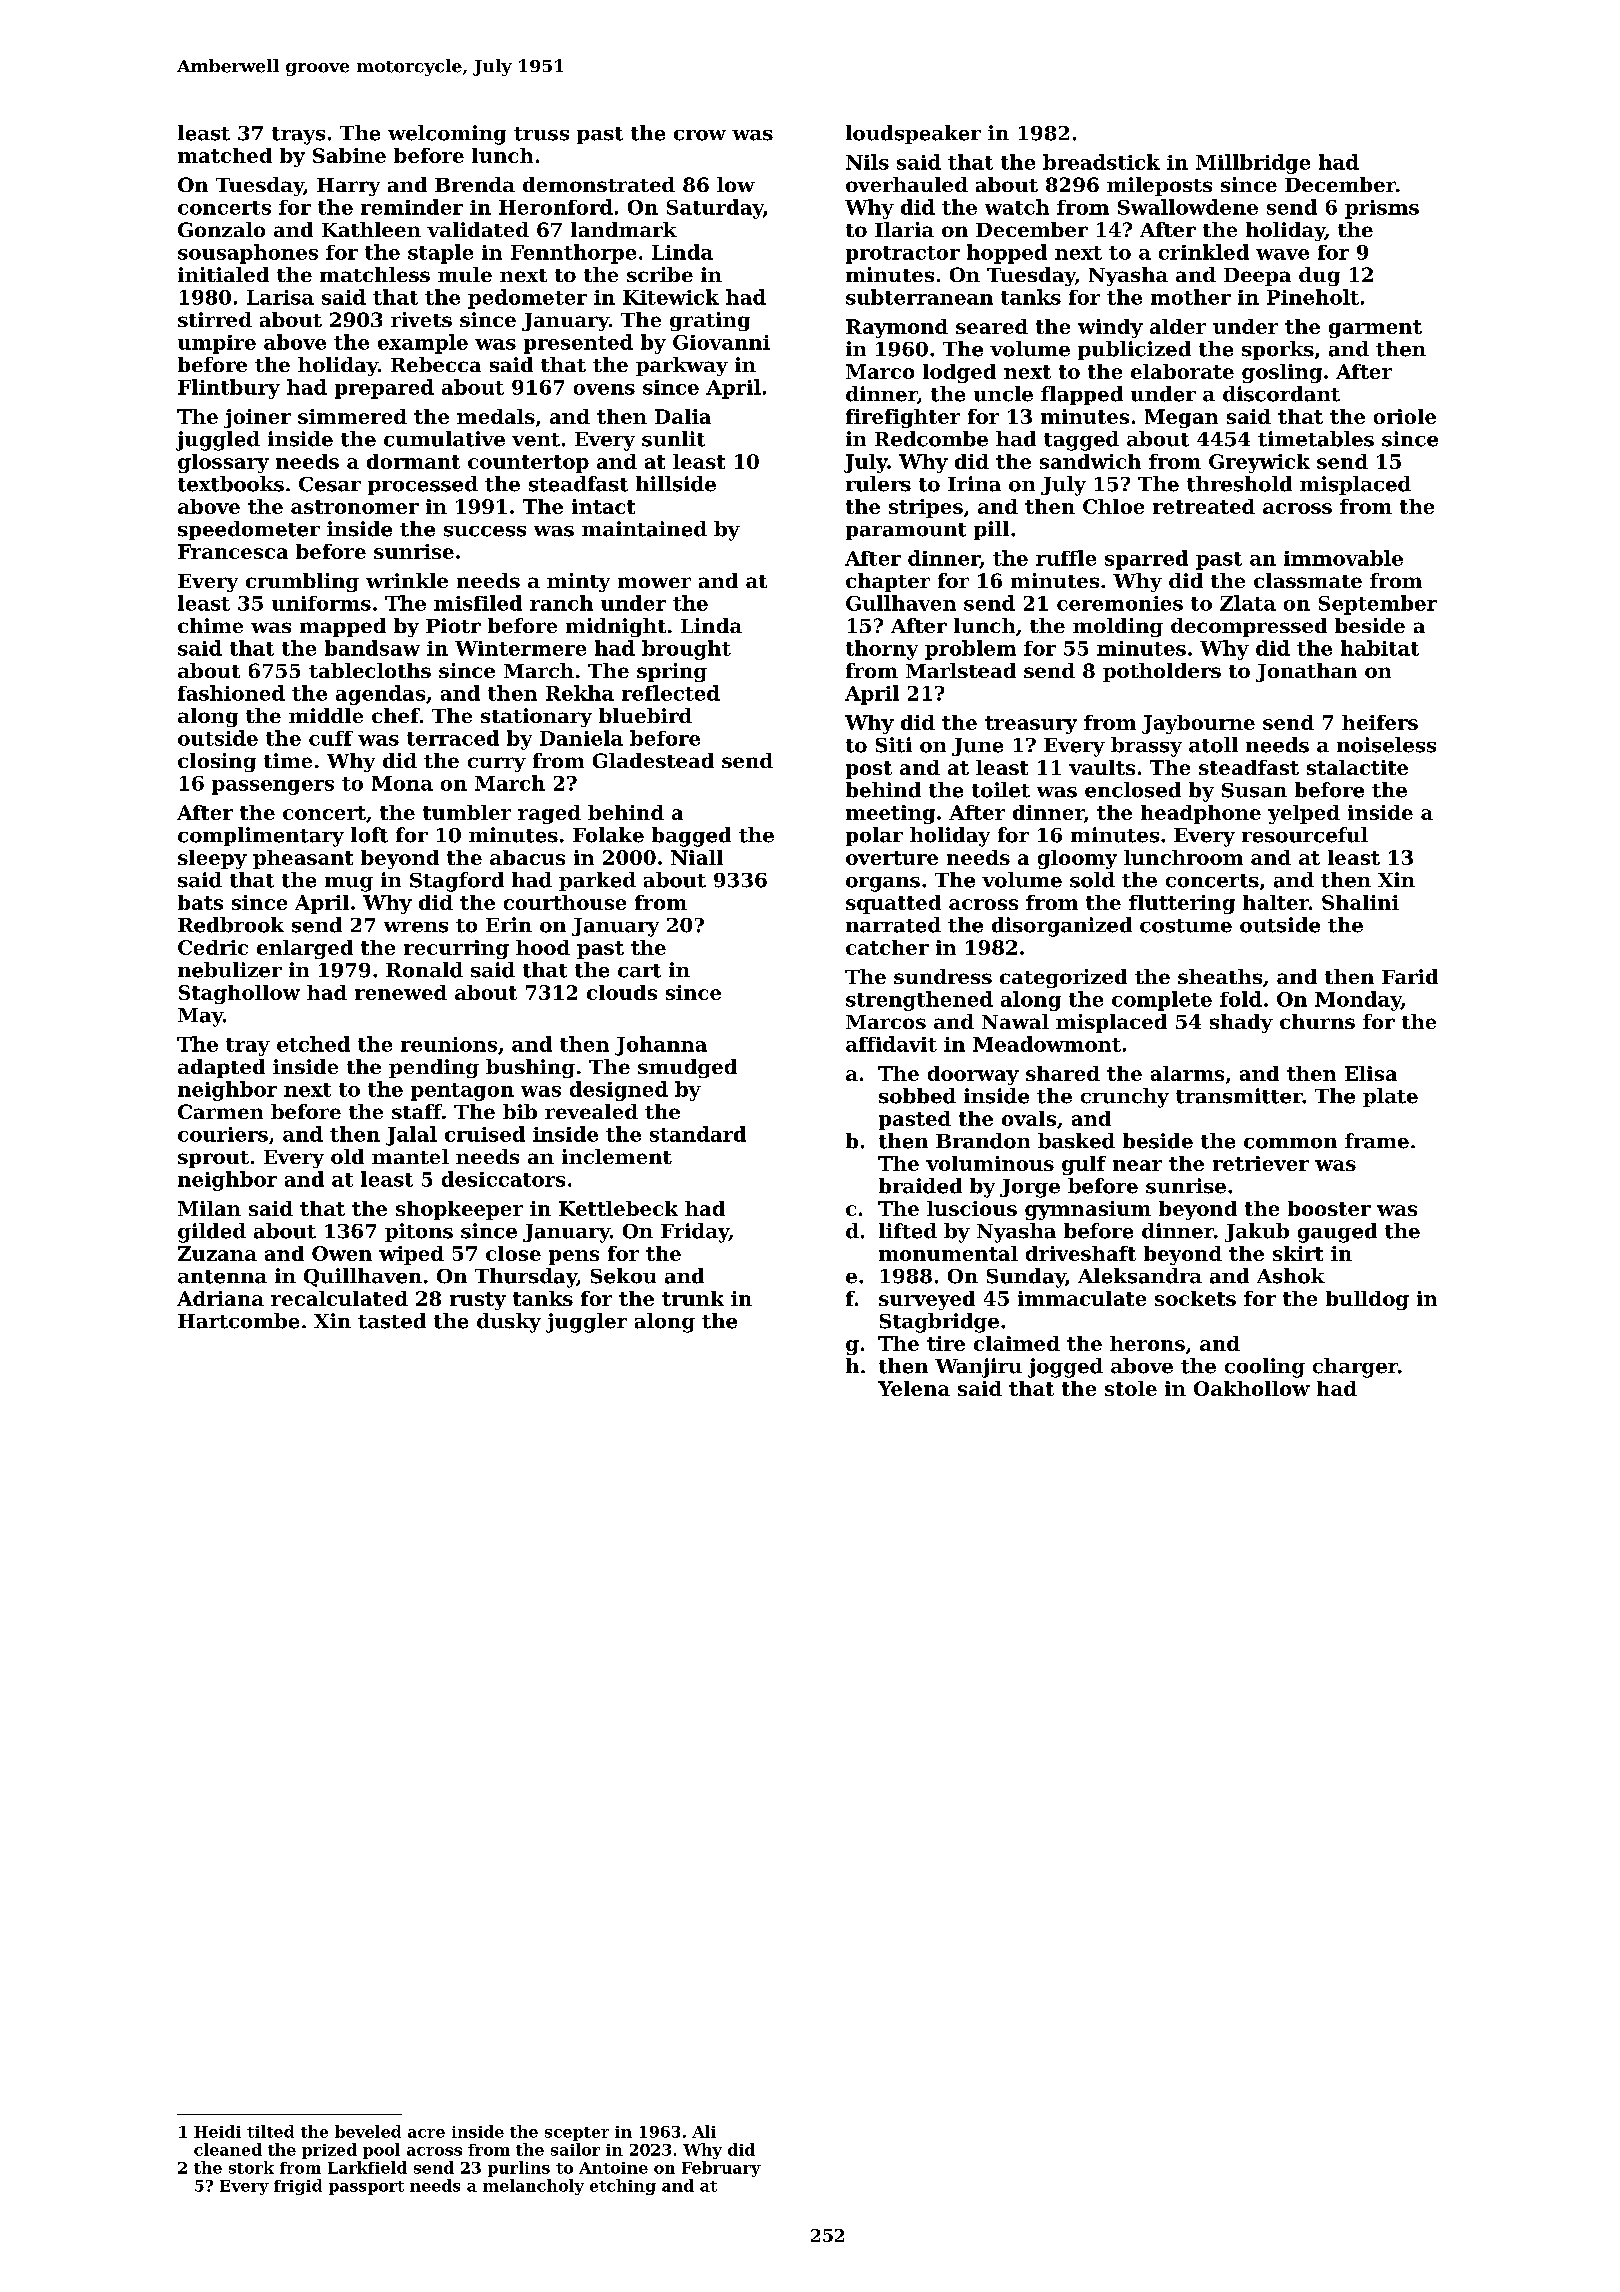 This page has width=1620, height=2292. Describe the element at coordinates (1195, 1298) in the page. I see `sockets` at that location.
